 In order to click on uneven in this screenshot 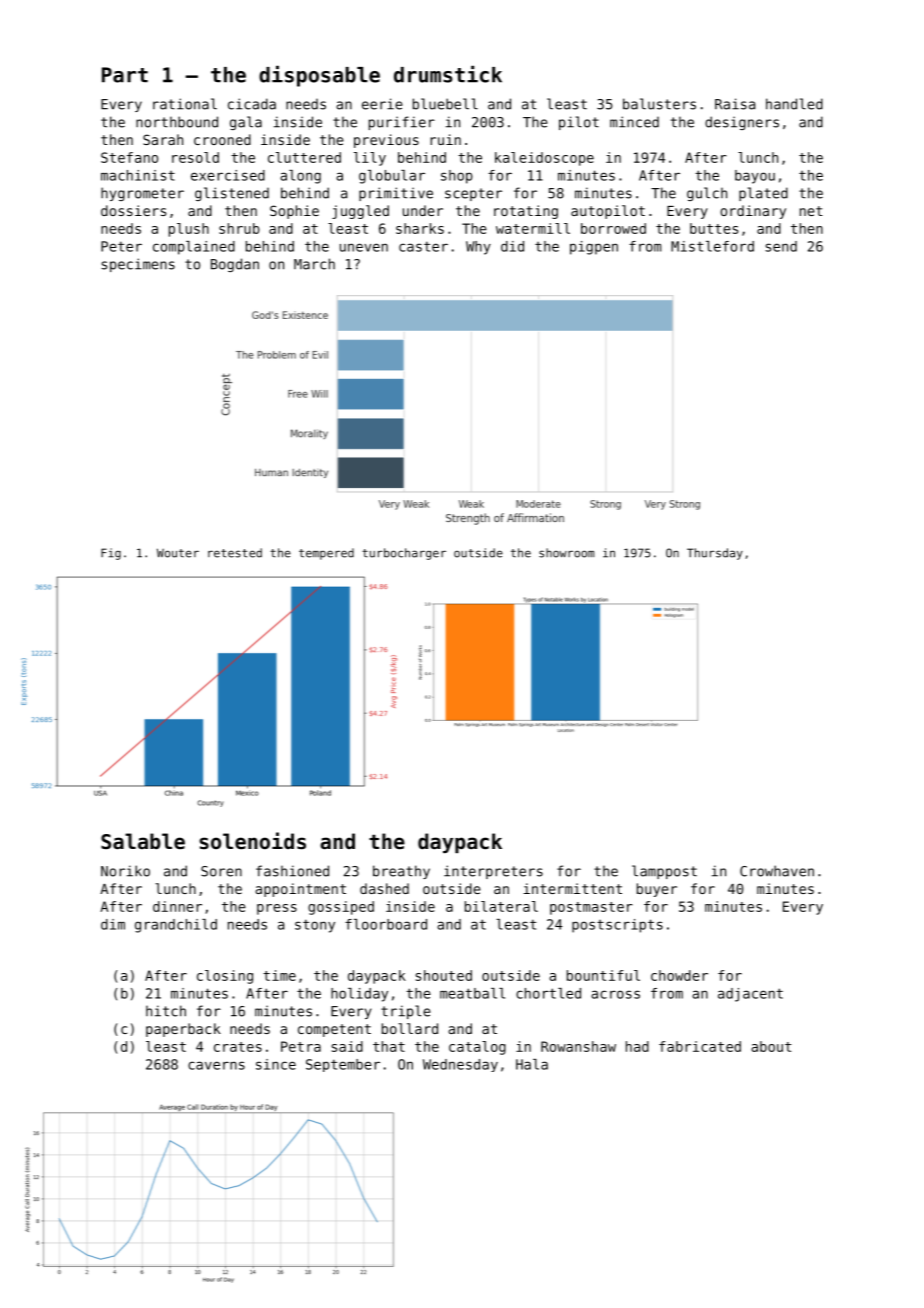, I will do `click(364, 247)`.
